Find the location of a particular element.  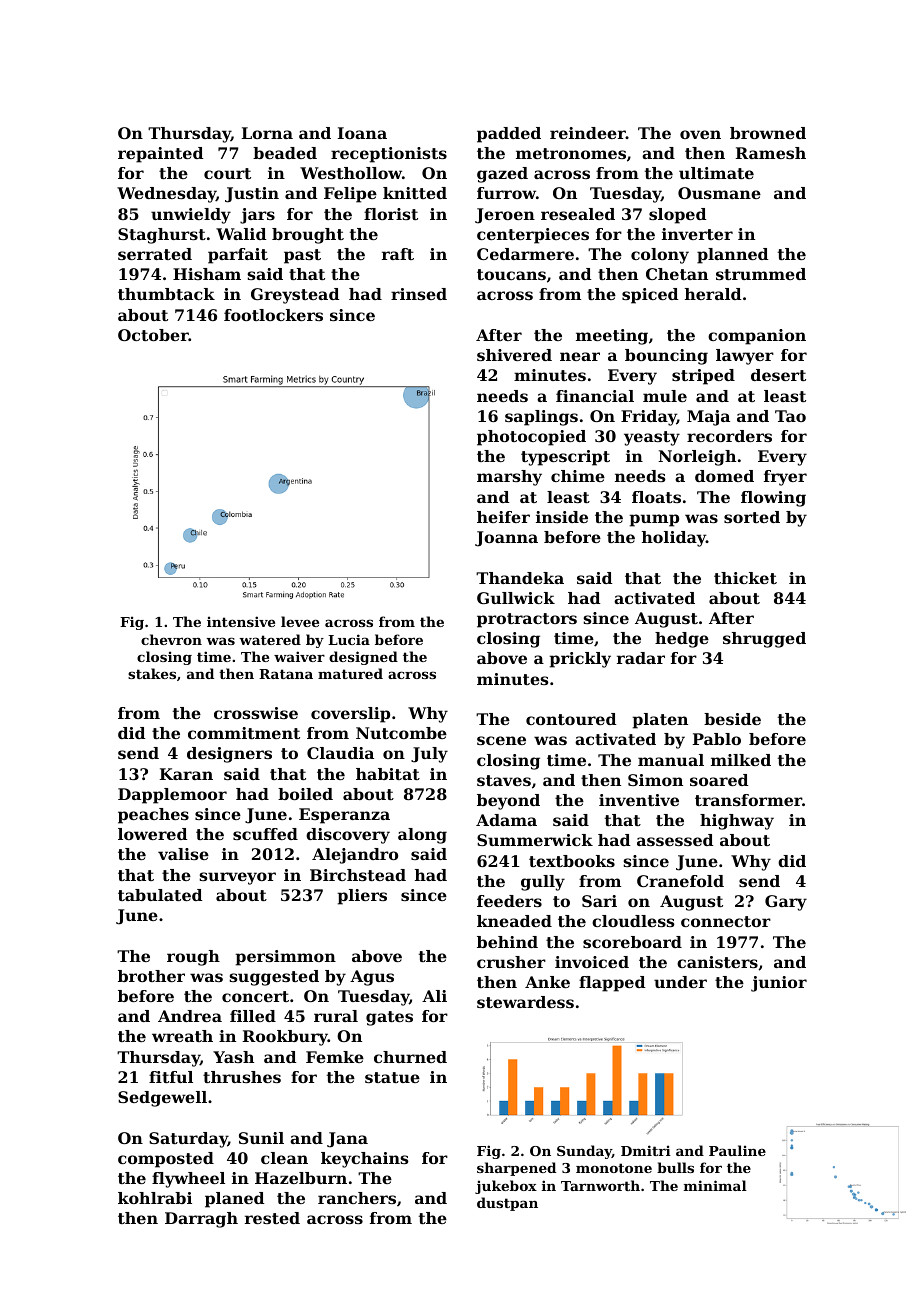

assessed is located at coordinates (675, 840).
